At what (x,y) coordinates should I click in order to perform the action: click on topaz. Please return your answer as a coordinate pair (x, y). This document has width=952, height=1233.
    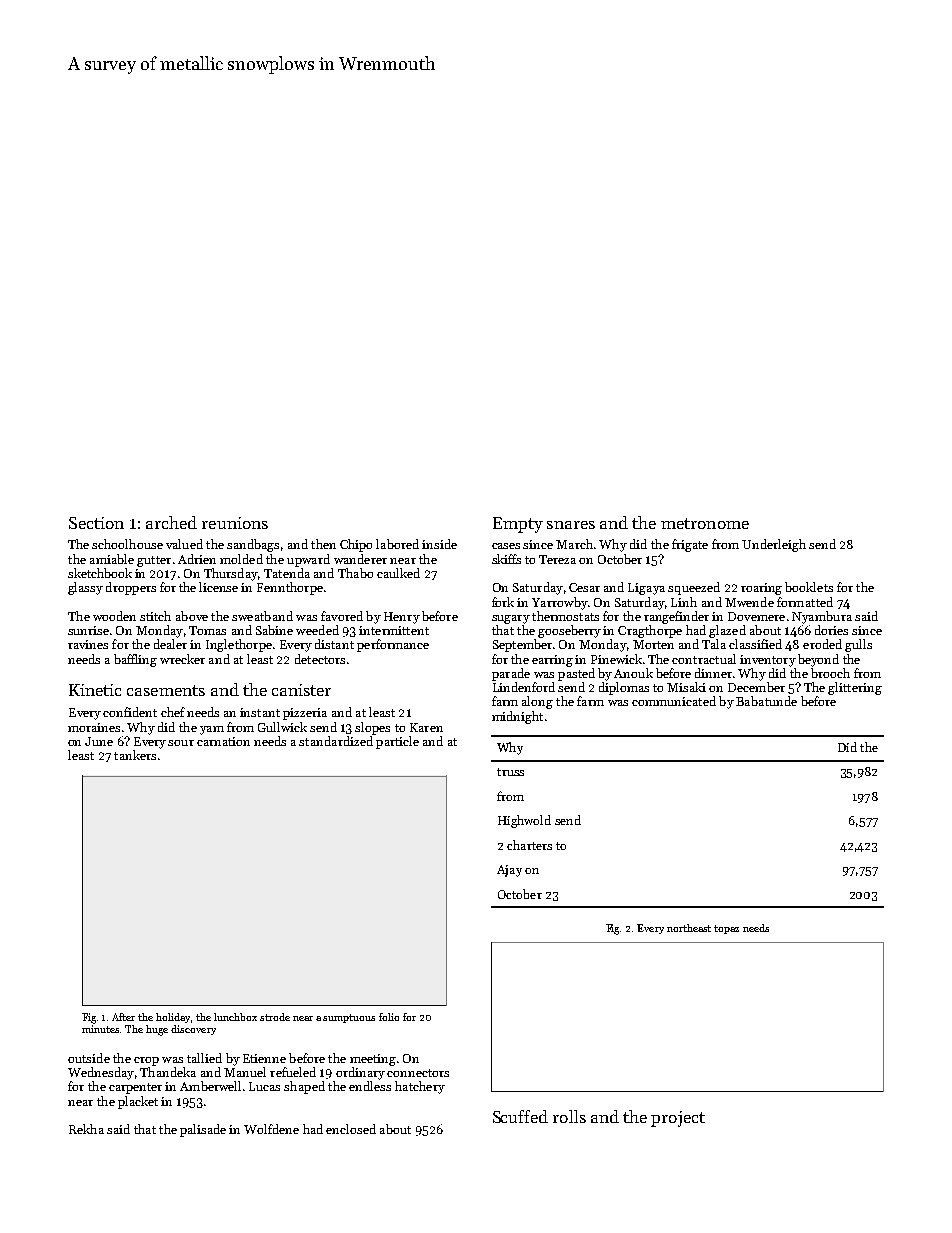
    Looking at the image, I should click on (726, 929).
